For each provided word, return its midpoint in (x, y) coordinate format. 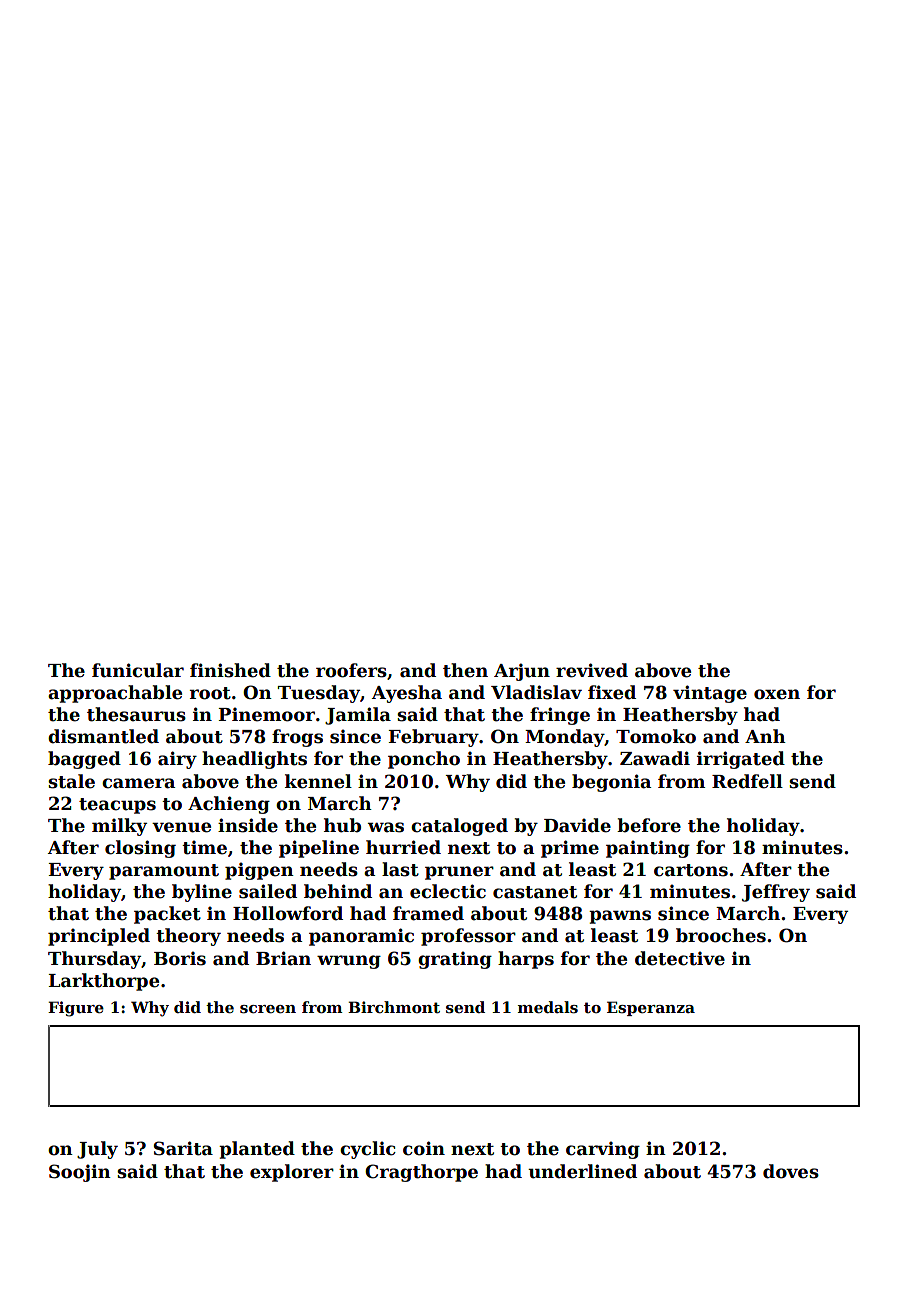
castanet (535, 892)
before (649, 825)
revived (592, 670)
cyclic (368, 1150)
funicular (138, 670)
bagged (84, 760)
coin (424, 1148)
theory (188, 937)
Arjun (522, 672)
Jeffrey (776, 893)
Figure (76, 1009)
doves (791, 1171)
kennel (318, 781)
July (97, 1150)
